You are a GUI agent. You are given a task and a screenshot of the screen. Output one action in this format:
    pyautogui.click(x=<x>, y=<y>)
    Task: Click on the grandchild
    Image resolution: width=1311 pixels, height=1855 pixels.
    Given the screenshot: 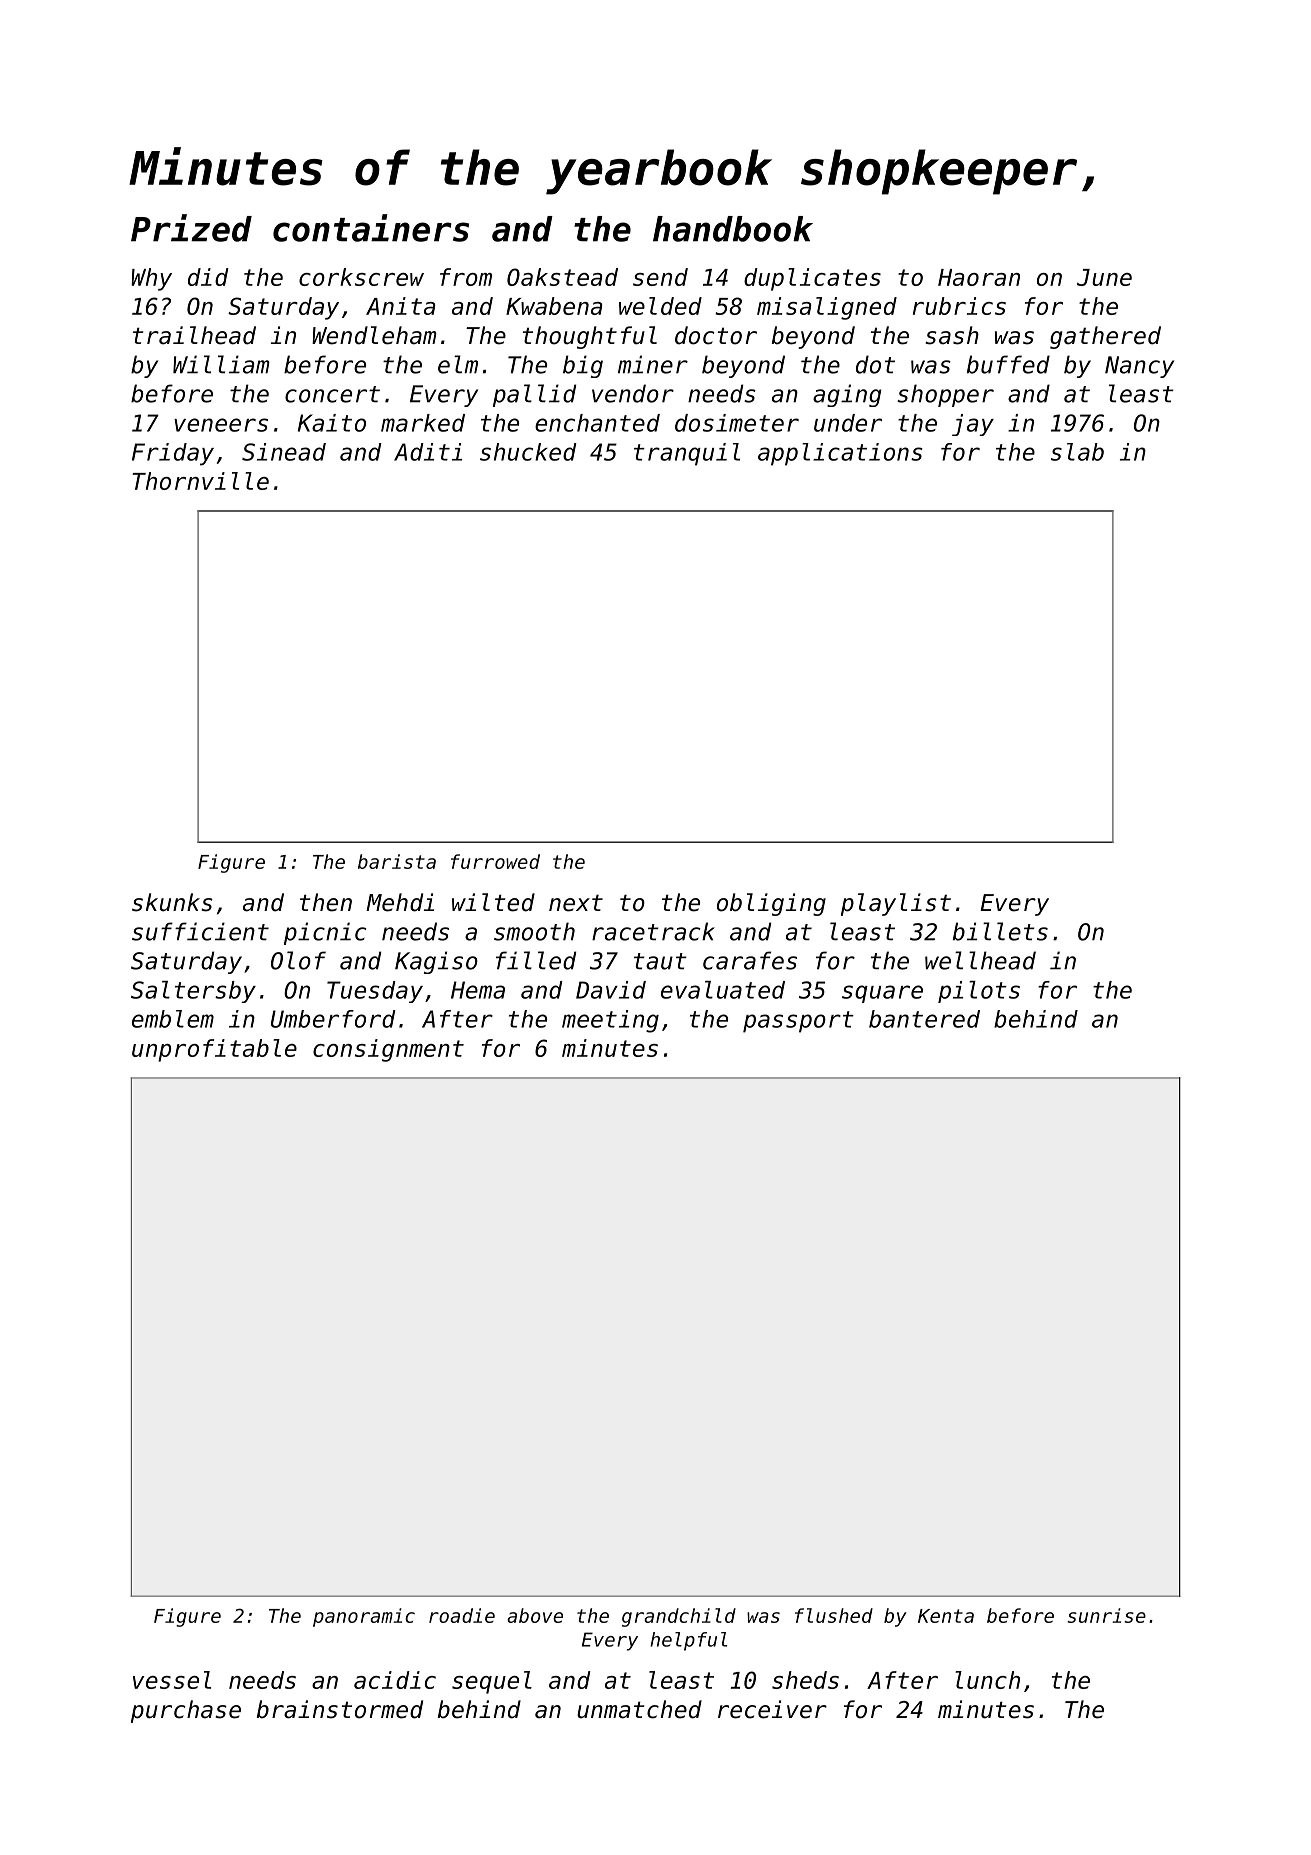 What is the action you would take?
    pyautogui.click(x=679, y=1617)
